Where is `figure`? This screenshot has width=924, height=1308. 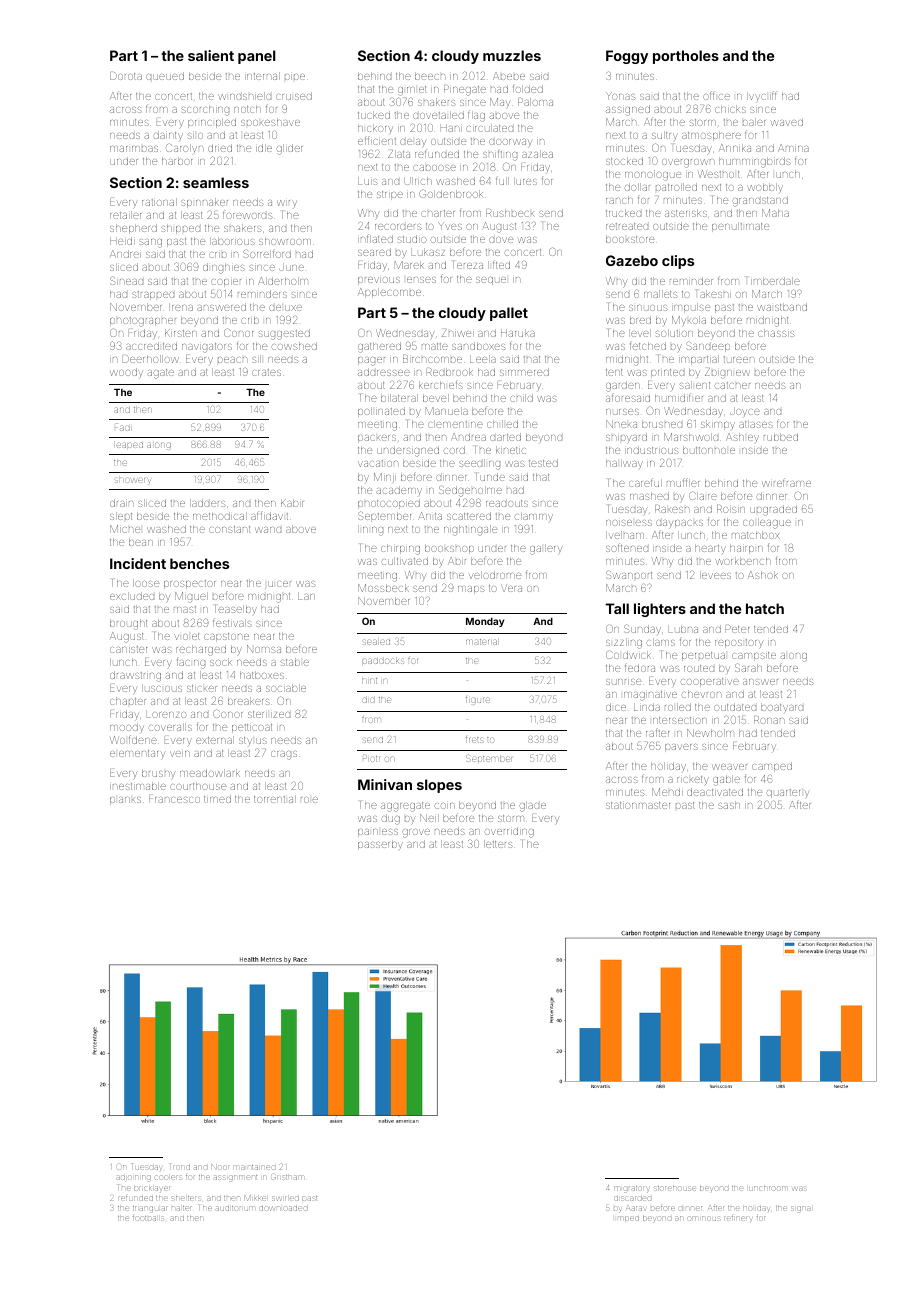
figure is located at coordinates (478, 701).
